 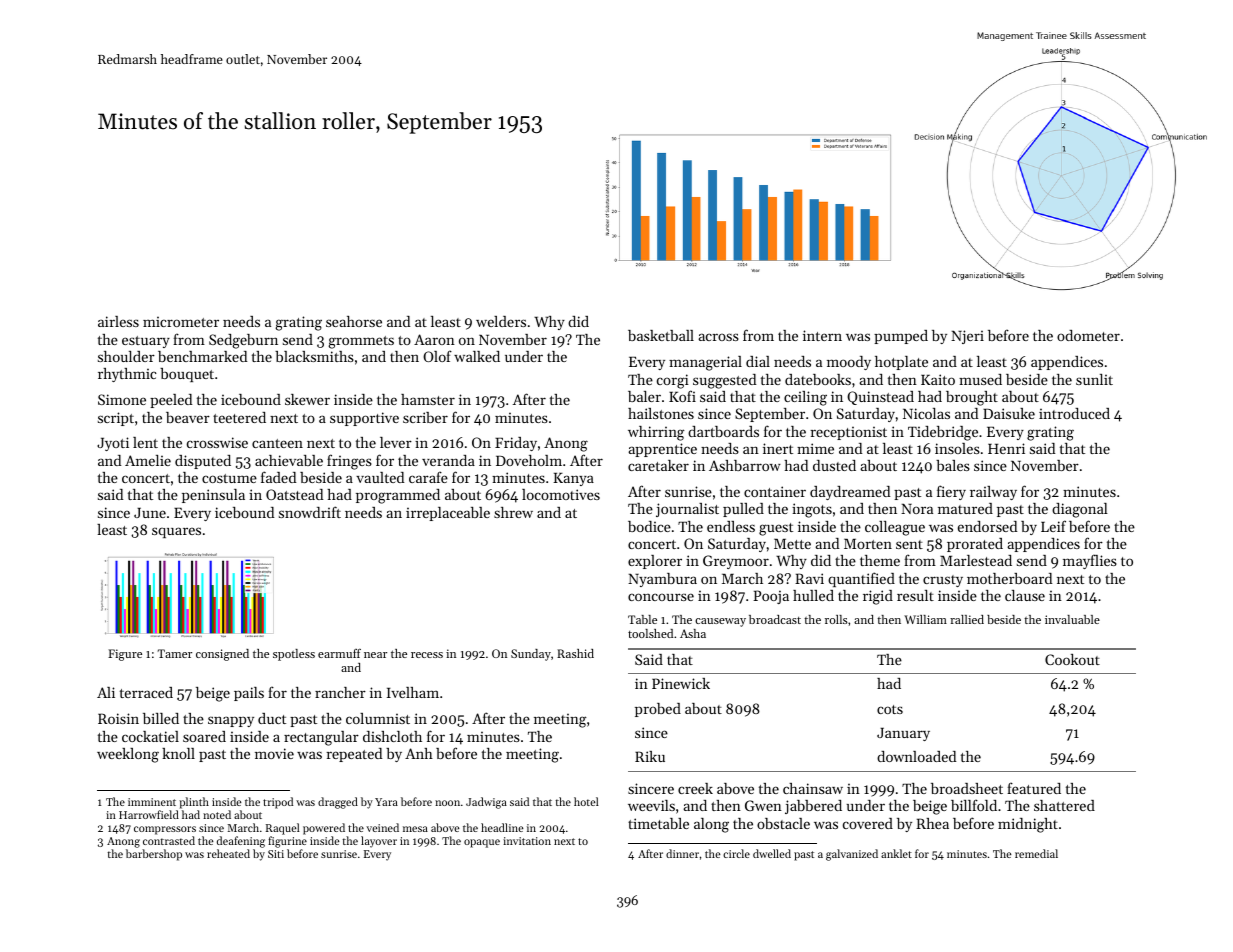 What do you see at coordinates (128, 755) in the screenshot?
I see `weeklong` at bounding box center [128, 755].
